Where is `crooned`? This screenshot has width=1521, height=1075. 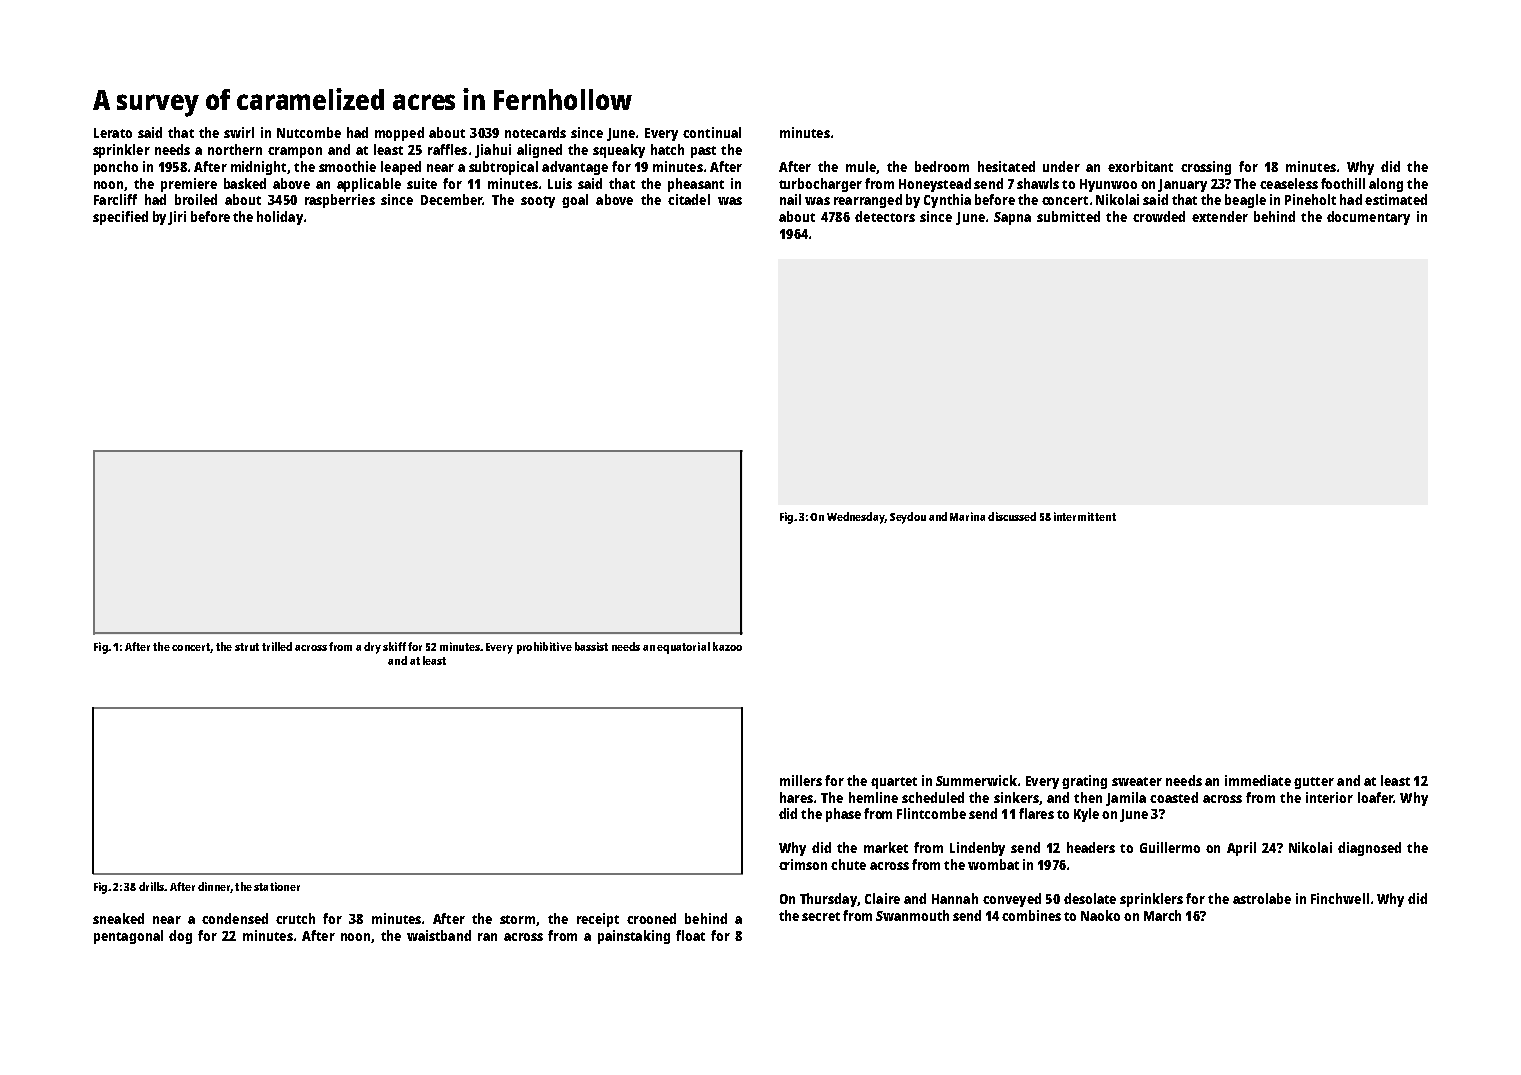
crooned is located at coordinates (651, 918).
